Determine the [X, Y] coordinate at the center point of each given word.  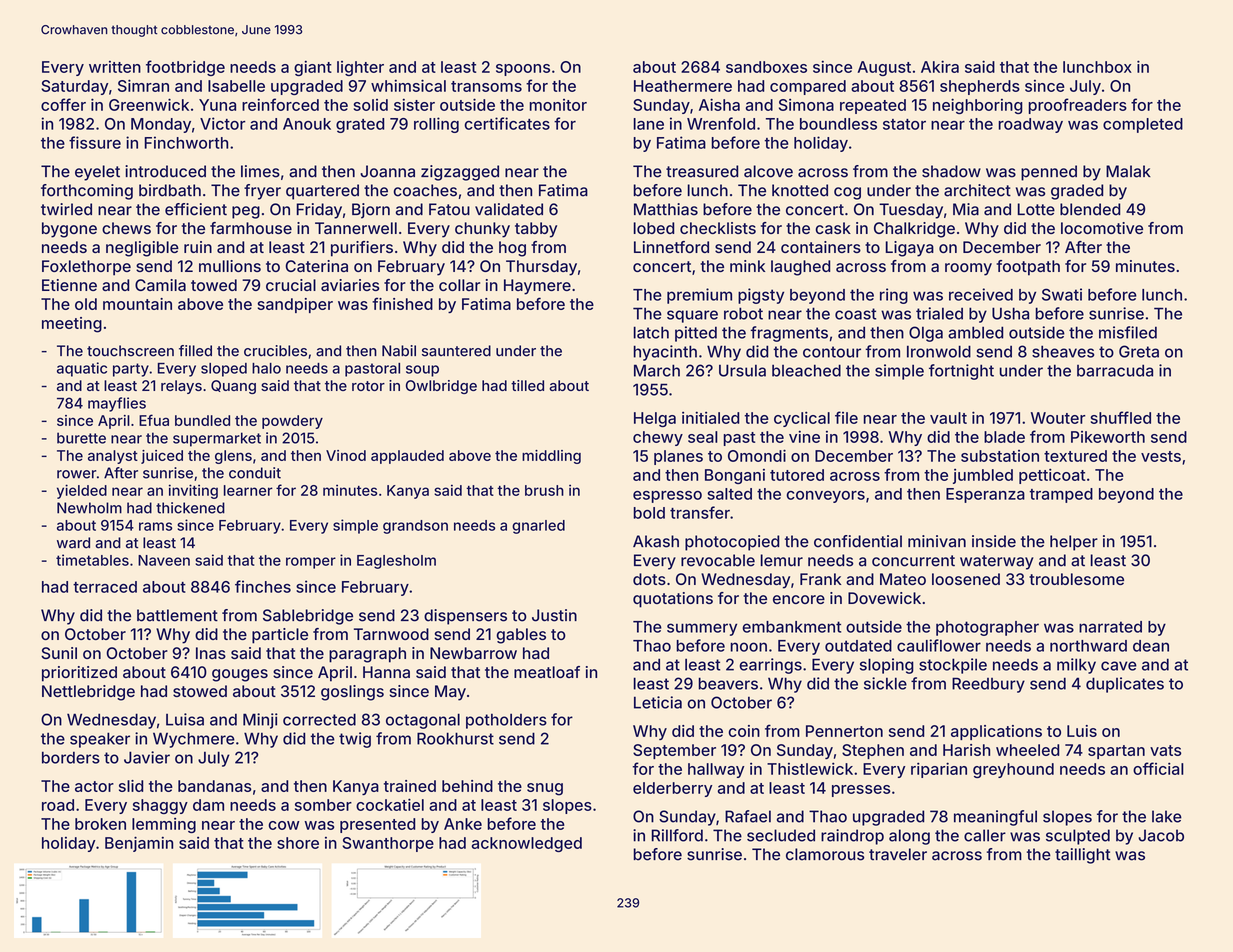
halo [266, 368]
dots [649, 579]
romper [311, 563]
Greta [1139, 351]
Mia [966, 209]
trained [410, 786]
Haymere [537, 287]
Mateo [903, 579]
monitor [558, 105]
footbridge [185, 68]
